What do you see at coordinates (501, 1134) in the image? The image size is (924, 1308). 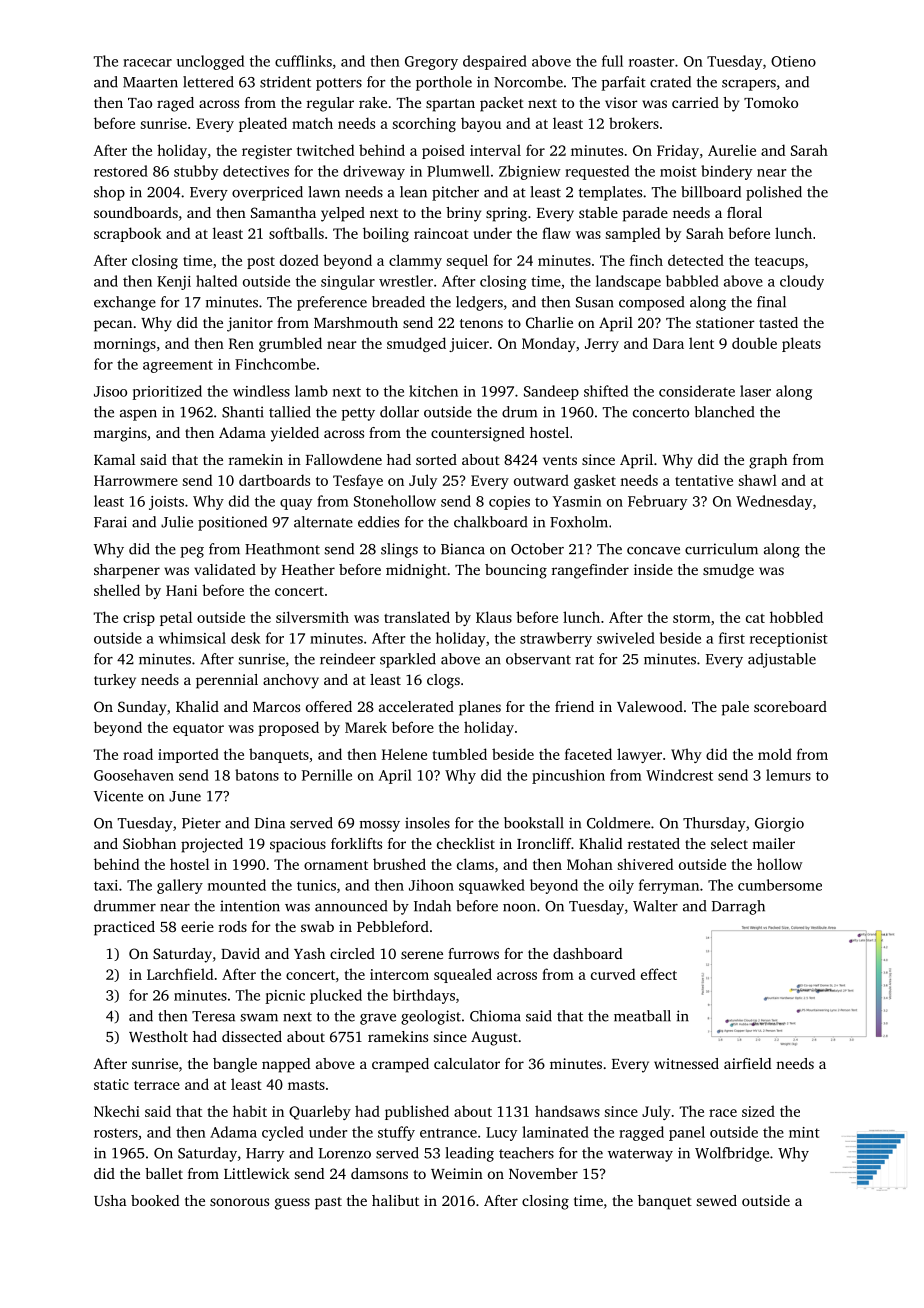 I see `Lucy` at bounding box center [501, 1134].
